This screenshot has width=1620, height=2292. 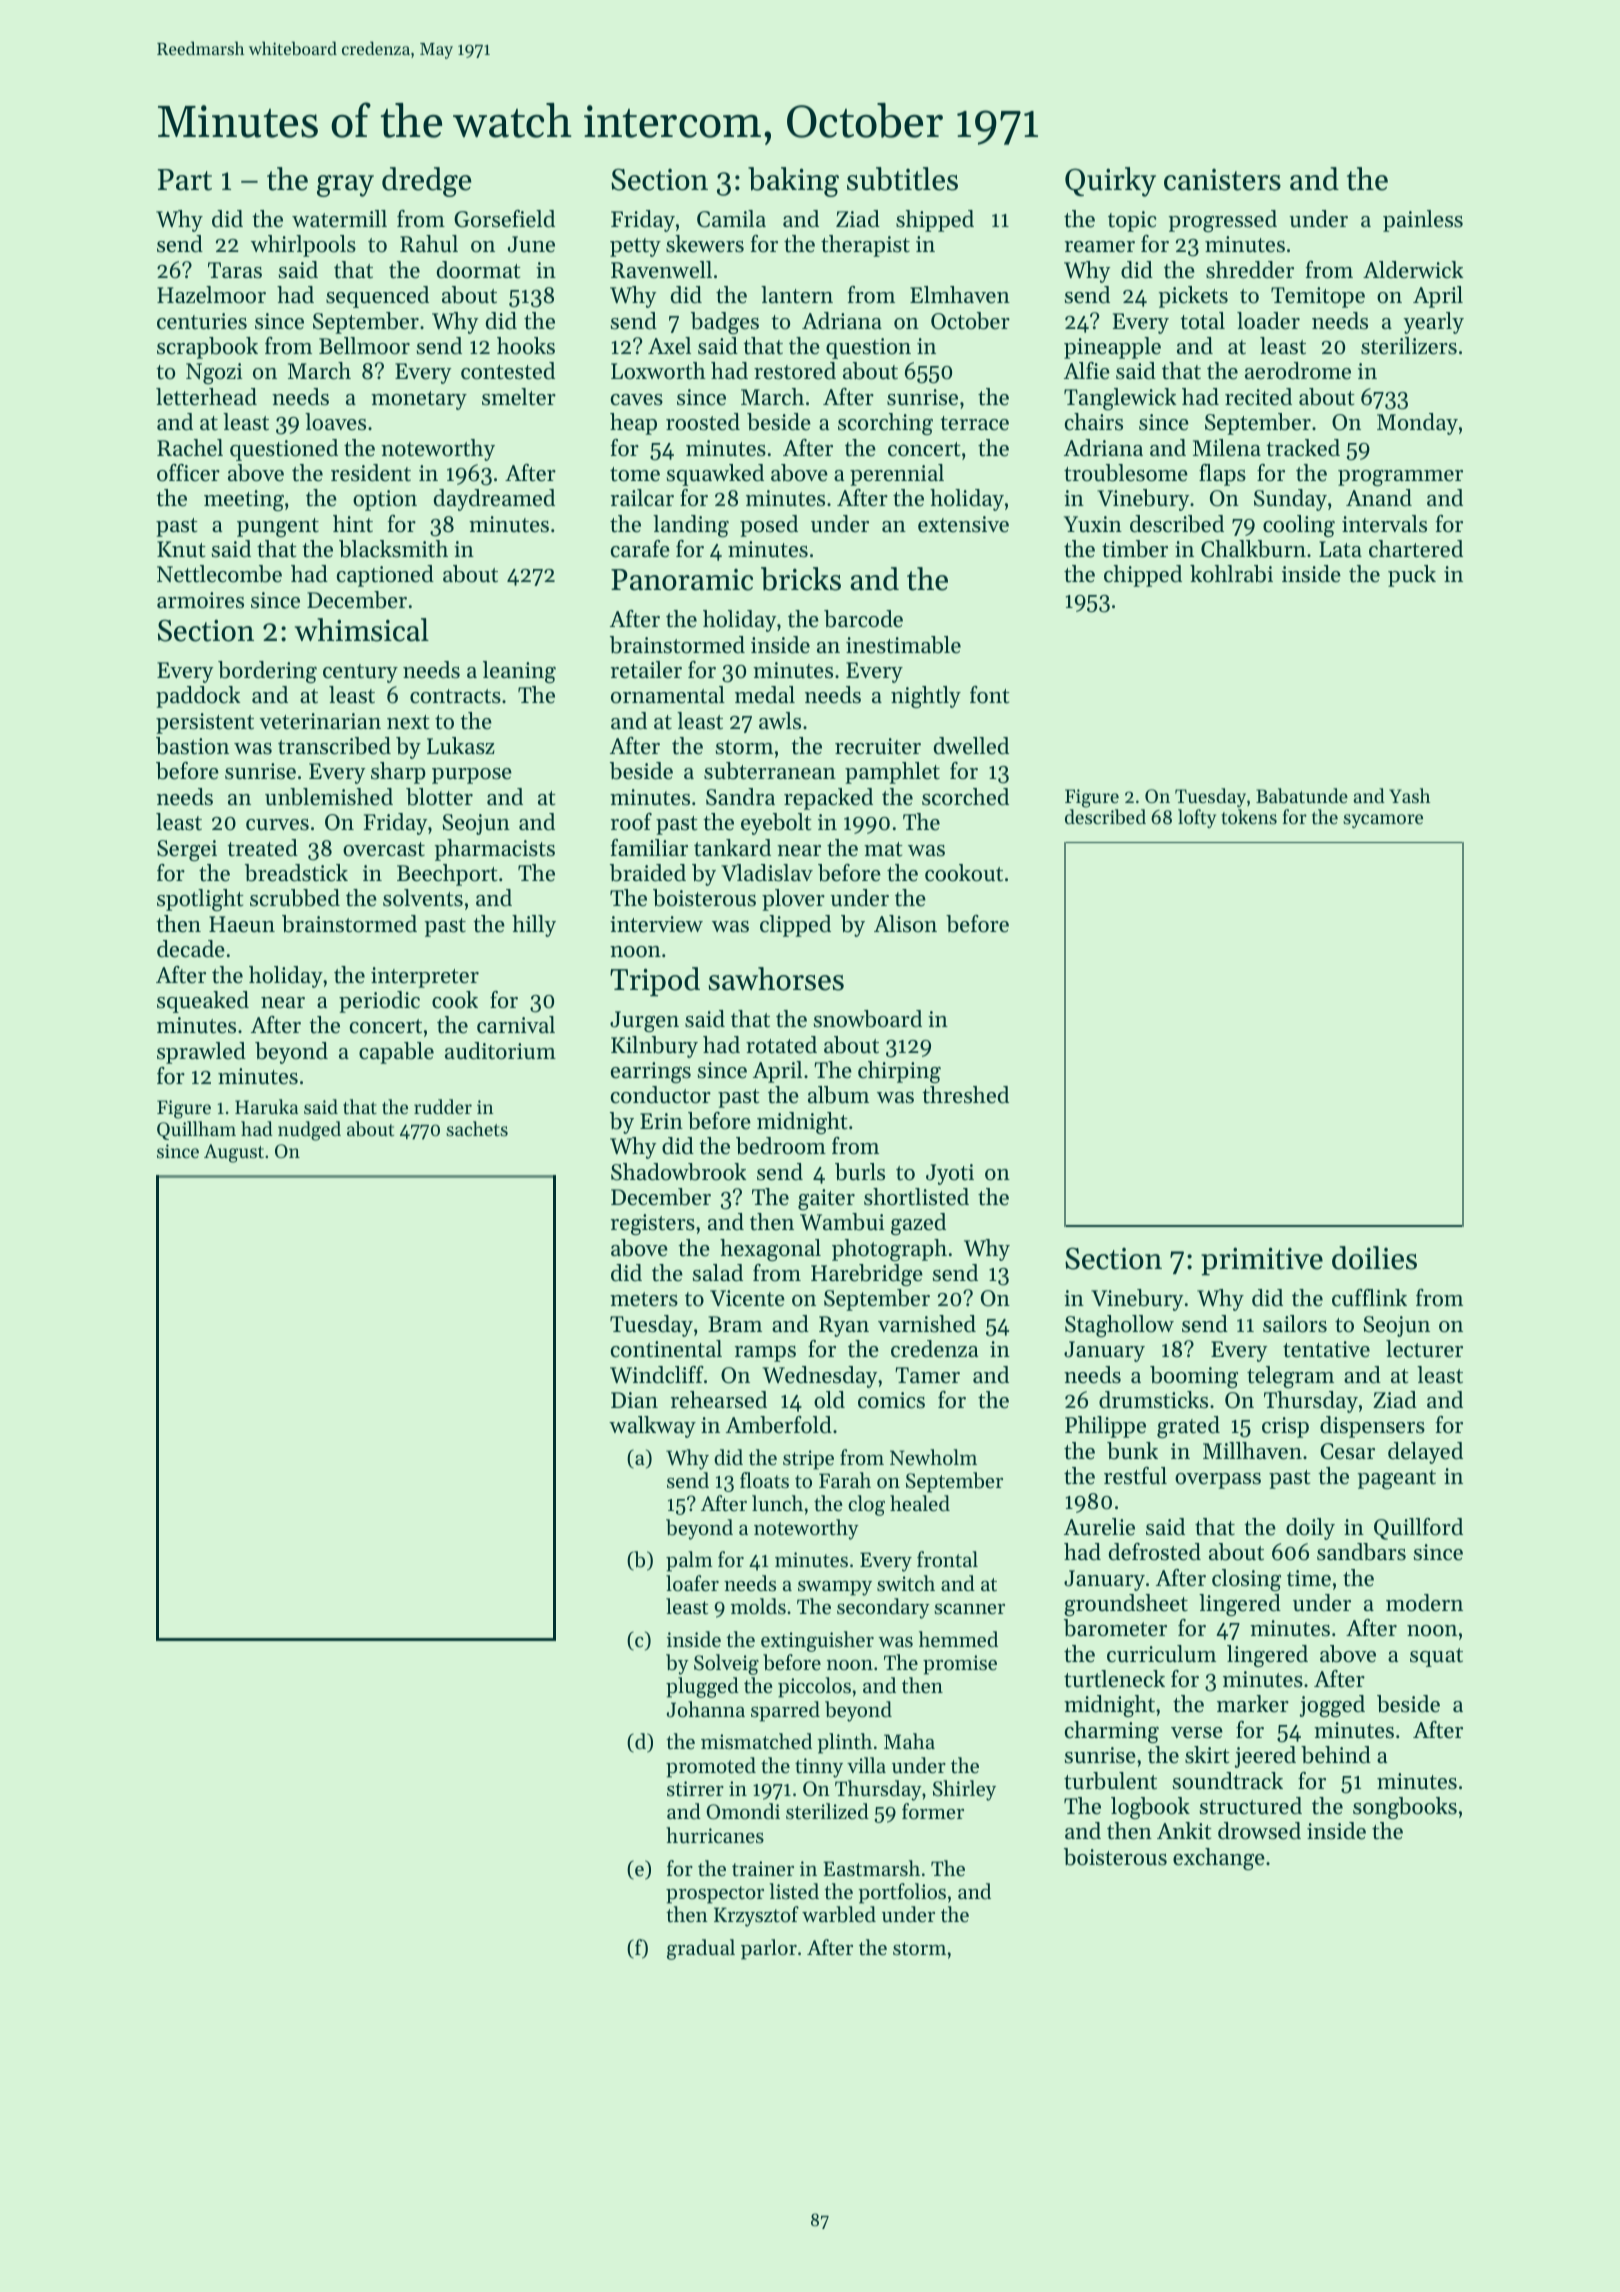 What do you see at coordinates (897, 475) in the screenshot?
I see `perennial` at bounding box center [897, 475].
